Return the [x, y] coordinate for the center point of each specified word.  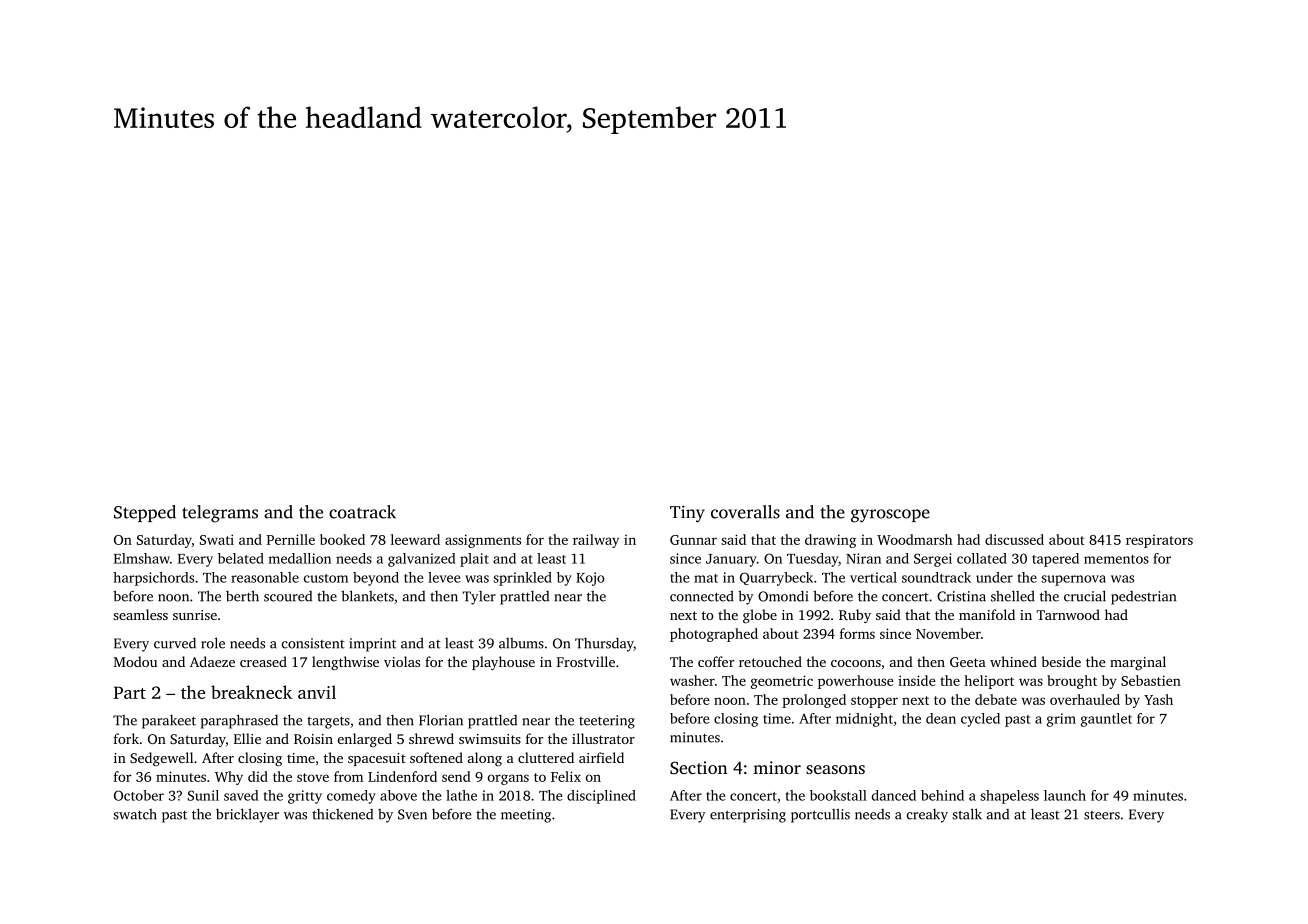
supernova [1073, 580]
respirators [1159, 541]
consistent [313, 643]
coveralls [745, 512]
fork [126, 738]
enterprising [748, 816]
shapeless [1009, 797]
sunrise [195, 615]
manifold [987, 614]
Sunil [203, 795]
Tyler [479, 598]
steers [1102, 815]
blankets [367, 596]
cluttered [546, 757]
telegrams [220, 514]
